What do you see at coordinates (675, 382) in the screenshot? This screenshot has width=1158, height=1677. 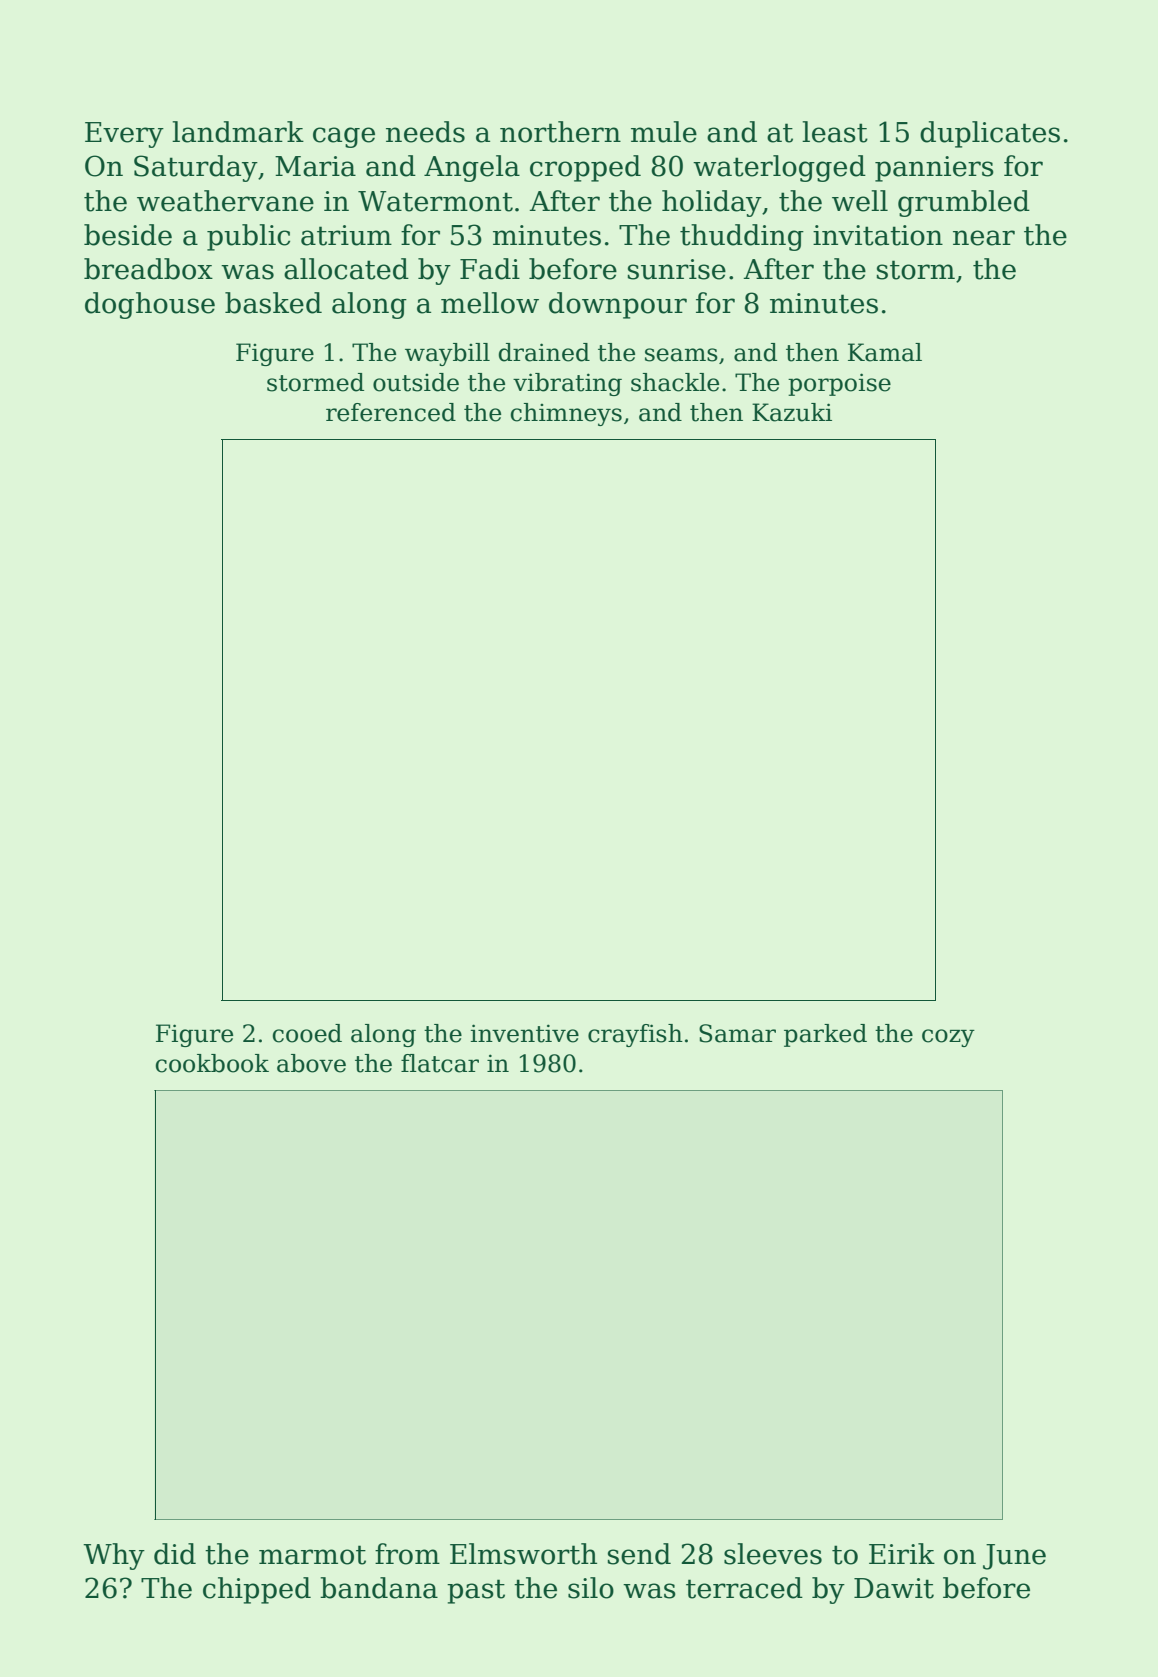 I see `shackle` at bounding box center [675, 382].
